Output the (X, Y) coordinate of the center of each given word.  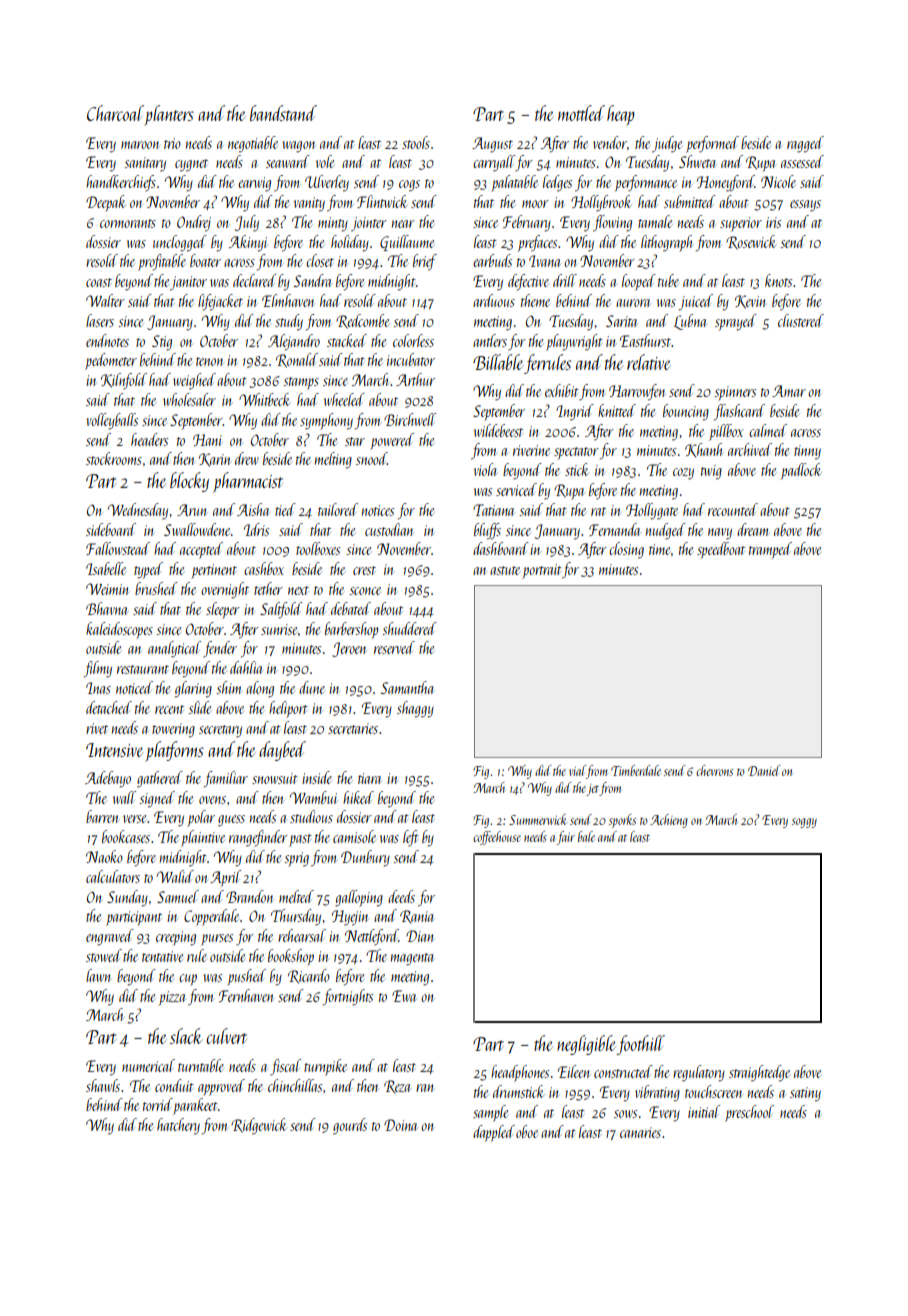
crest (364, 570)
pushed (246, 977)
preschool (749, 1113)
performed (712, 144)
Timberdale (636, 770)
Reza (397, 1087)
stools (416, 142)
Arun (191, 510)
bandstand (283, 113)
